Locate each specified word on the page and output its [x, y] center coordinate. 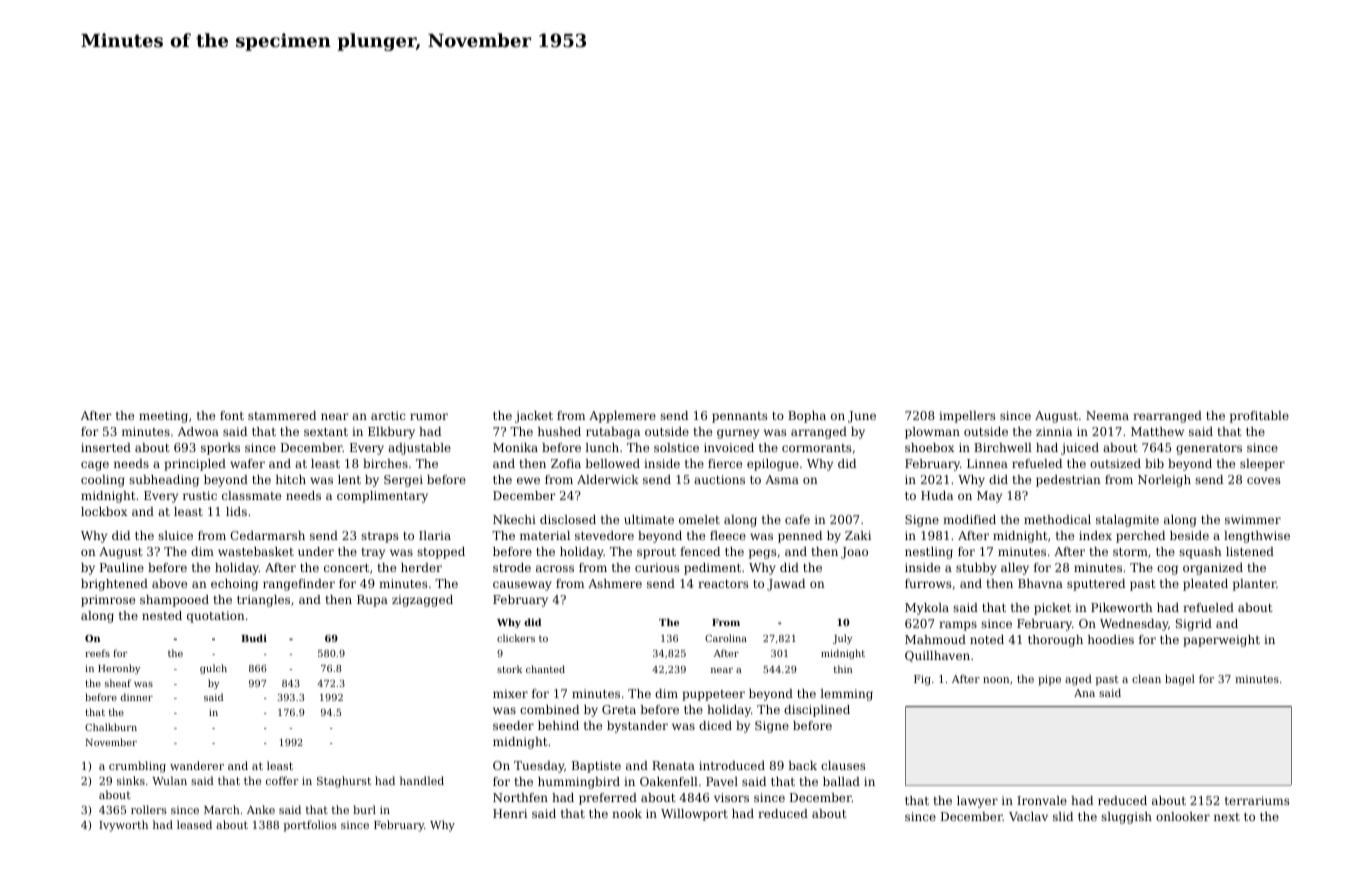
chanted [545, 669]
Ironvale [1042, 800]
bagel [1180, 680]
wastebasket [256, 551]
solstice [676, 447]
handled [422, 780]
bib [1154, 463]
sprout [656, 553]
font [232, 415]
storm [1130, 552]
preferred [608, 799]
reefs [97, 653]
